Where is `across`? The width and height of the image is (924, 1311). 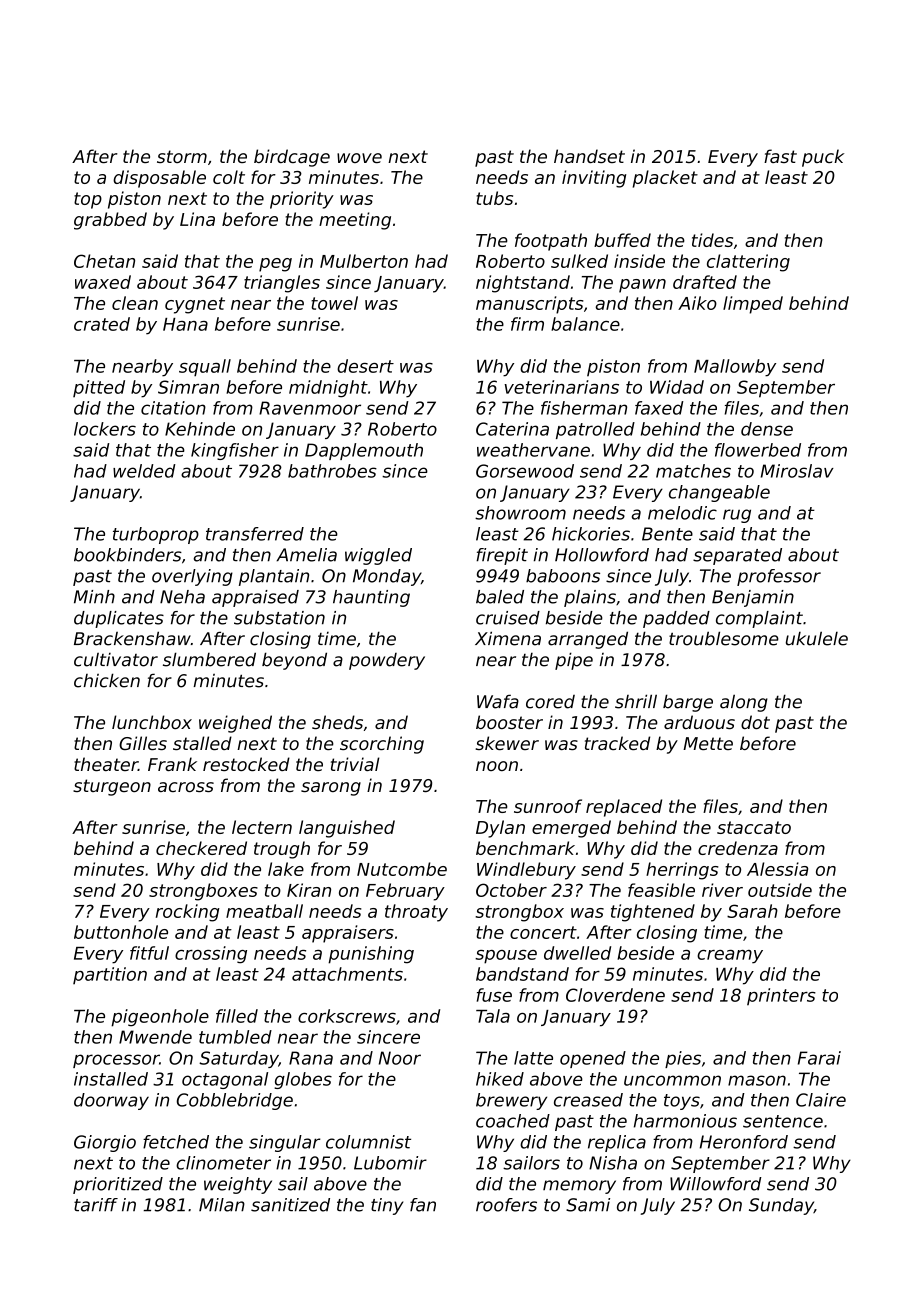 across is located at coordinates (186, 787).
